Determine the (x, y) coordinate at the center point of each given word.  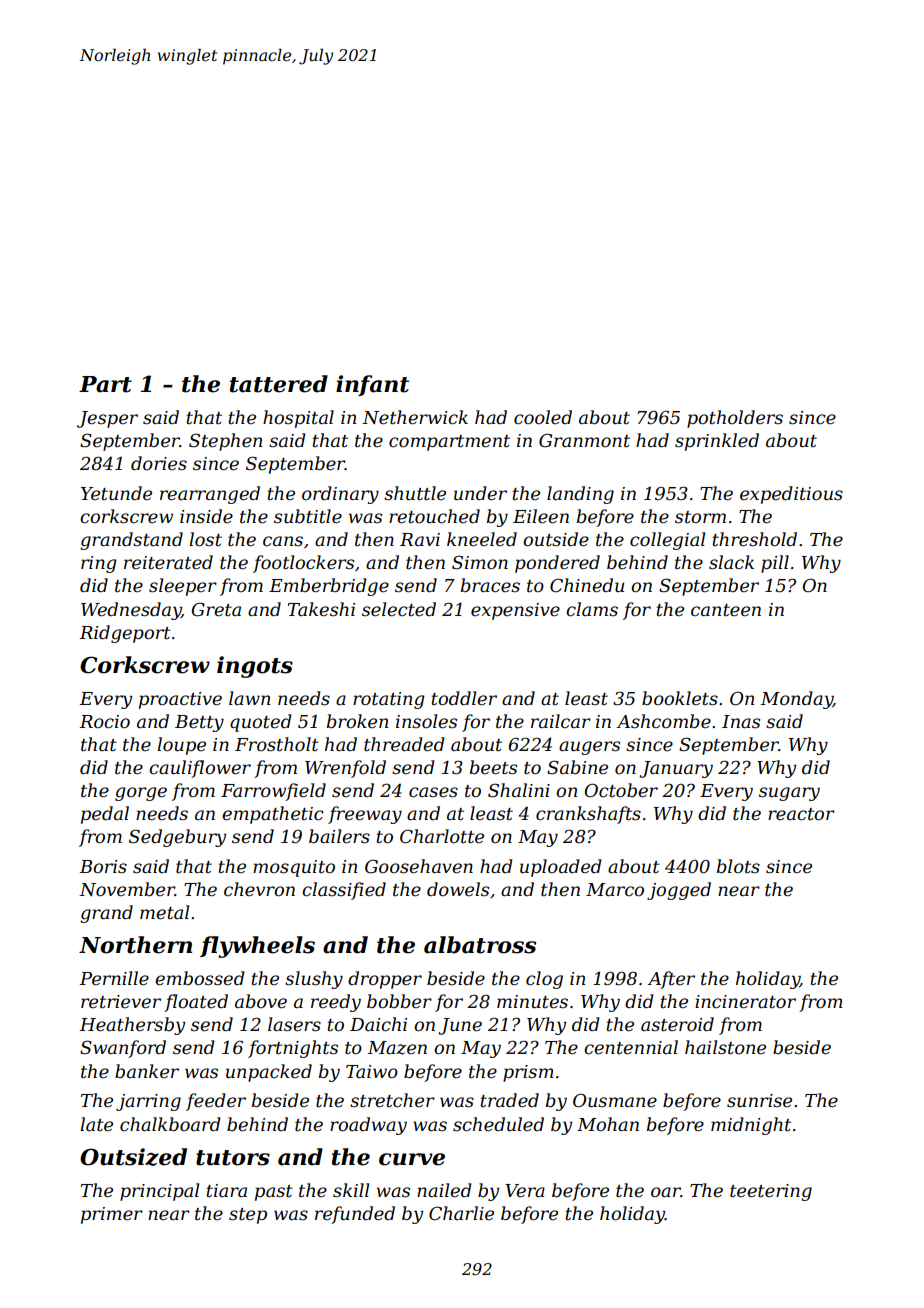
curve (412, 1159)
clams (592, 609)
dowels (458, 889)
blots (738, 866)
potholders (735, 419)
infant (372, 385)
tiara (226, 1190)
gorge (141, 794)
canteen (726, 610)
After (671, 980)
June (460, 1026)
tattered (279, 384)
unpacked (269, 1073)
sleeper (183, 587)
